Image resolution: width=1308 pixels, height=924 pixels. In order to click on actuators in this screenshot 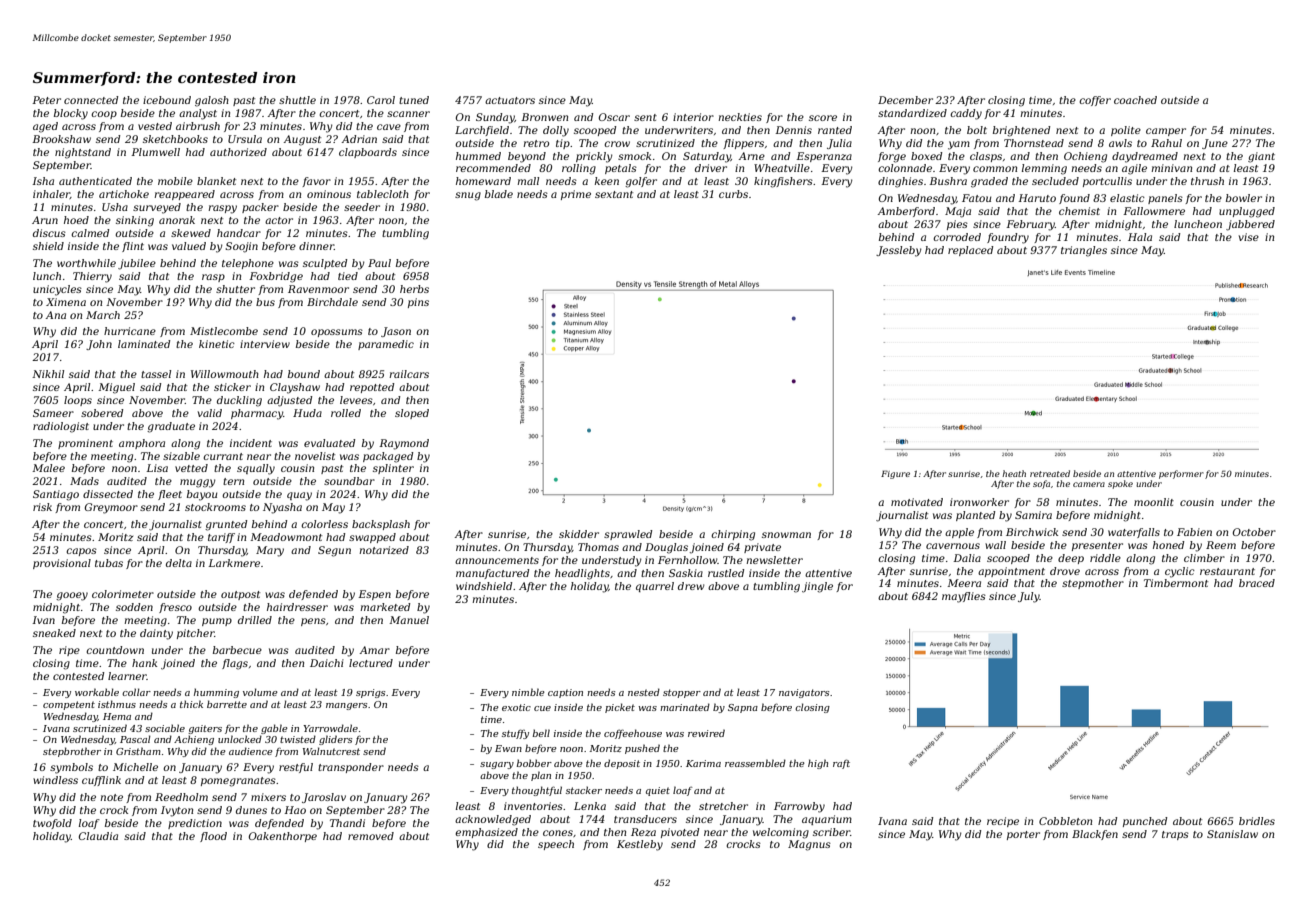, I will do `click(510, 100)`.
